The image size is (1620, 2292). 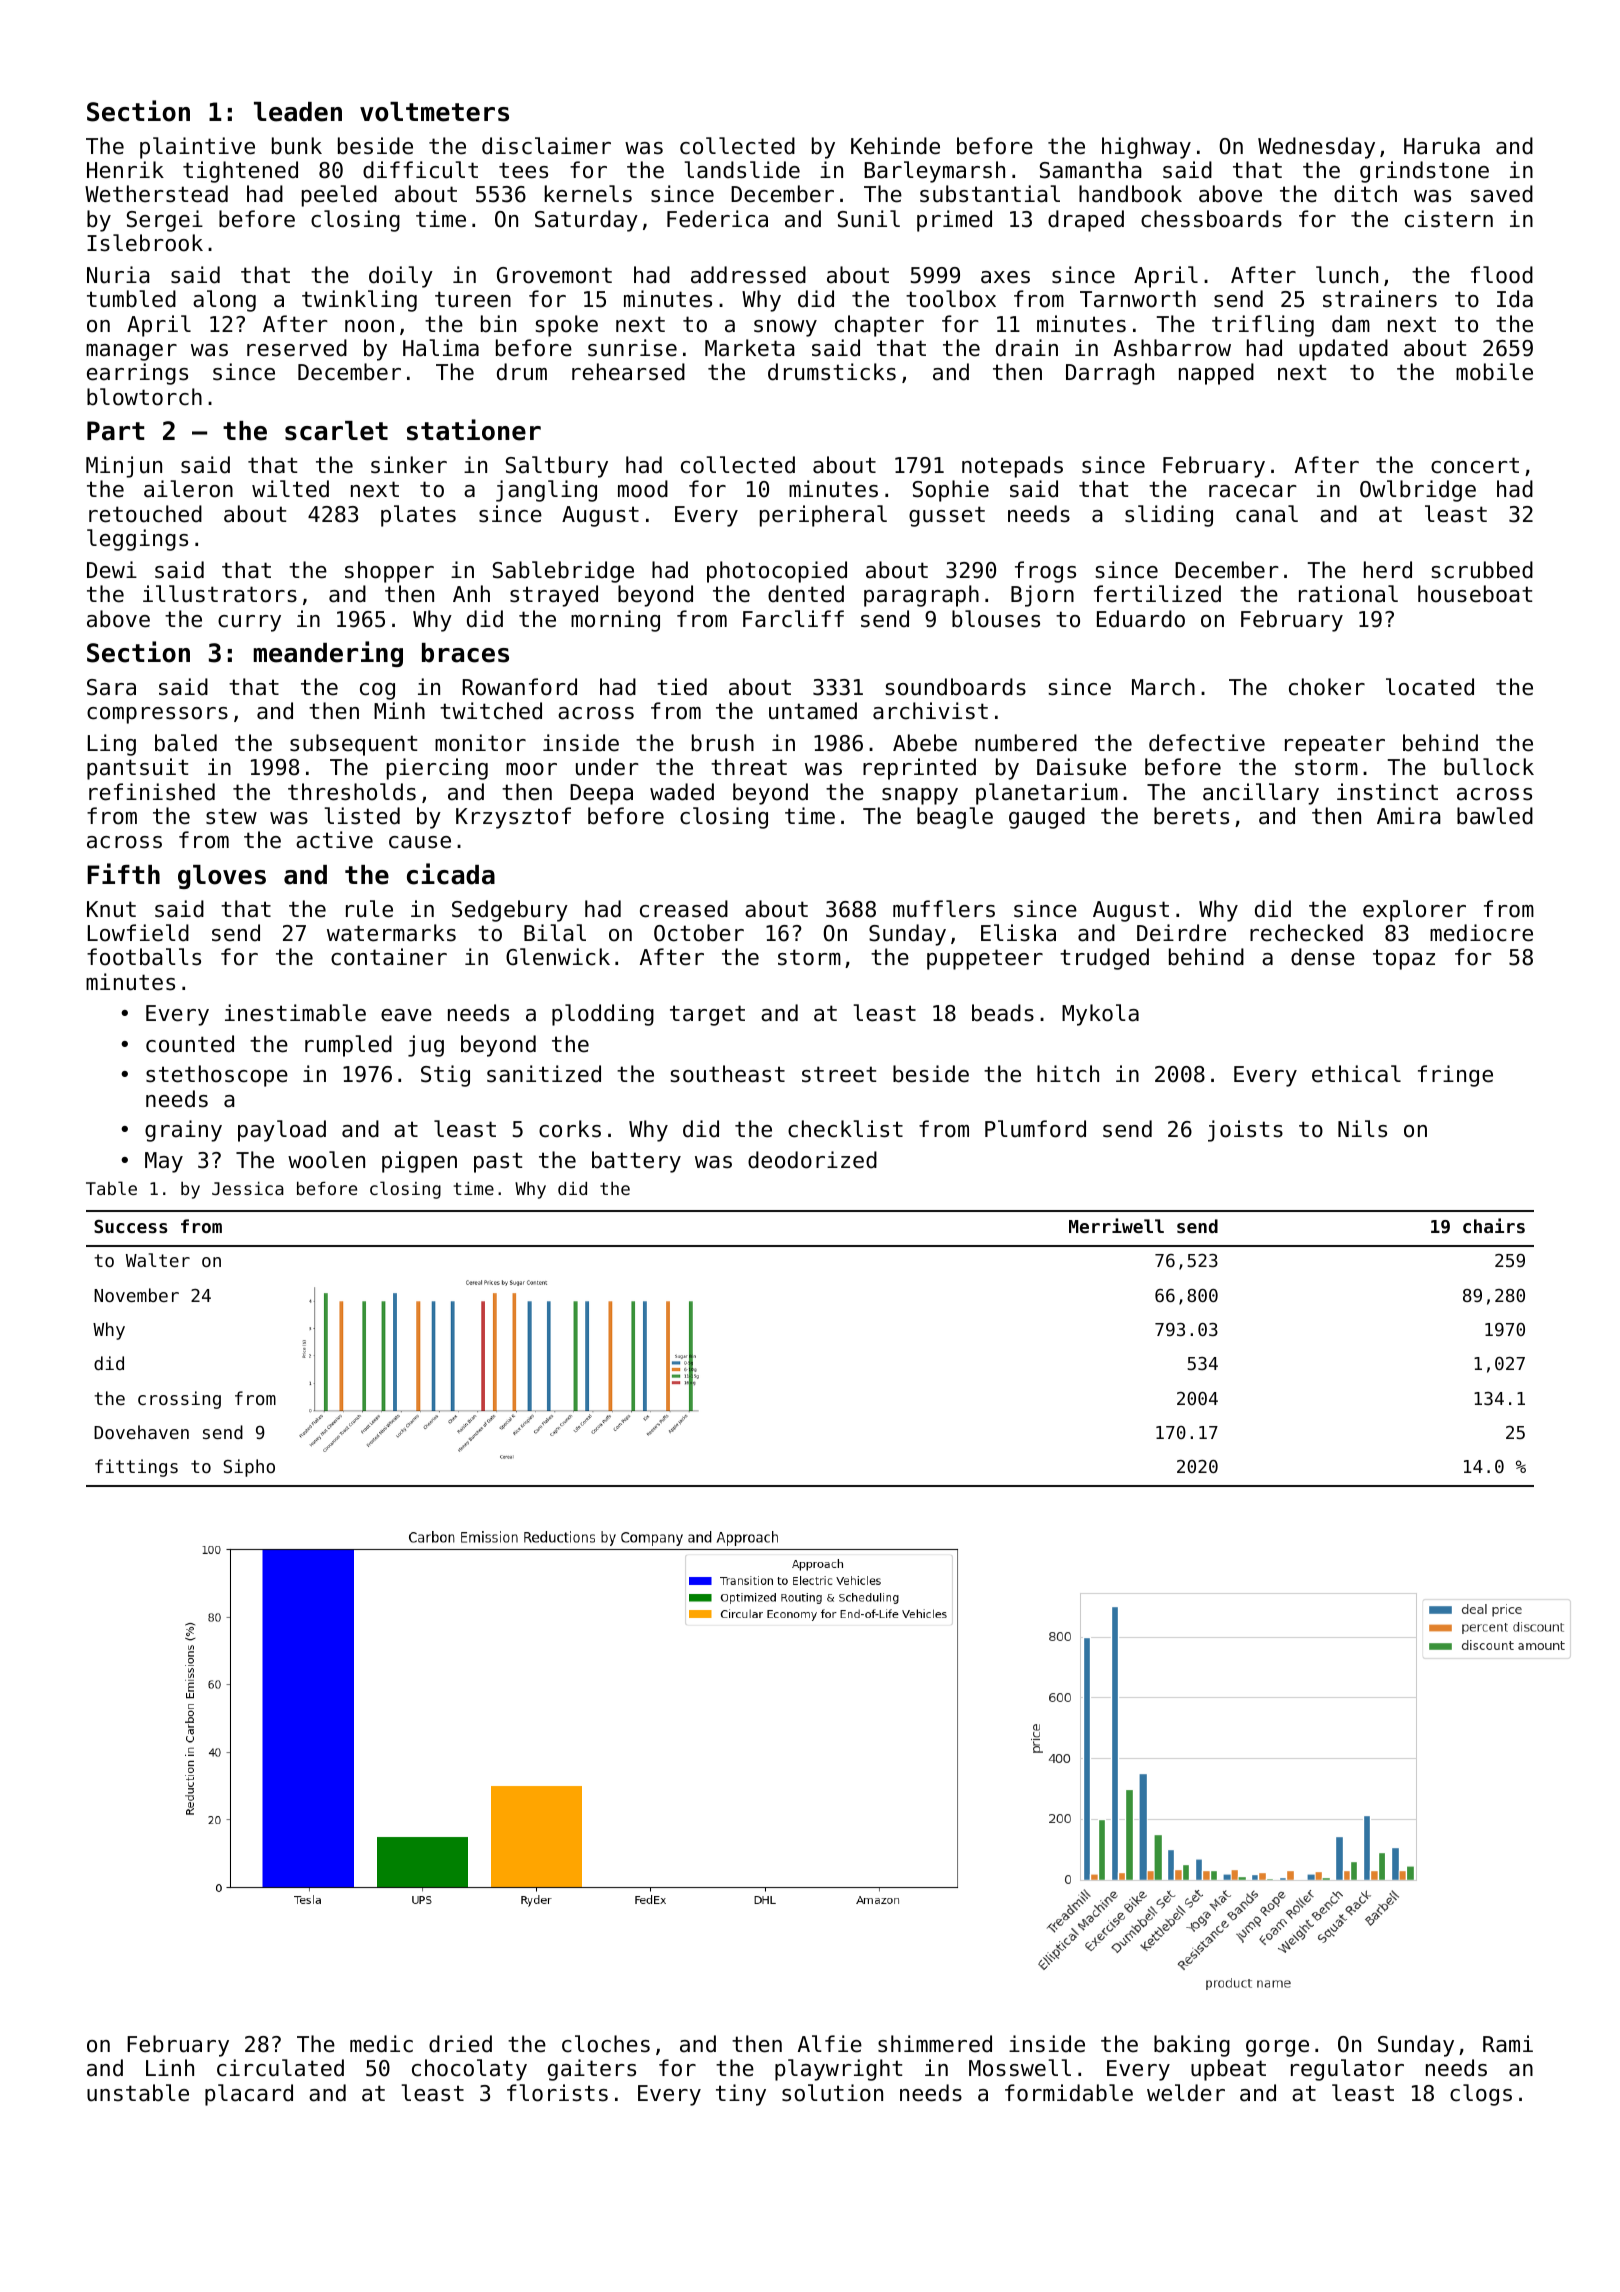 What do you see at coordinates (1495, 816) in the document?
I see `bawled` at bounding box center [1495, 816].
